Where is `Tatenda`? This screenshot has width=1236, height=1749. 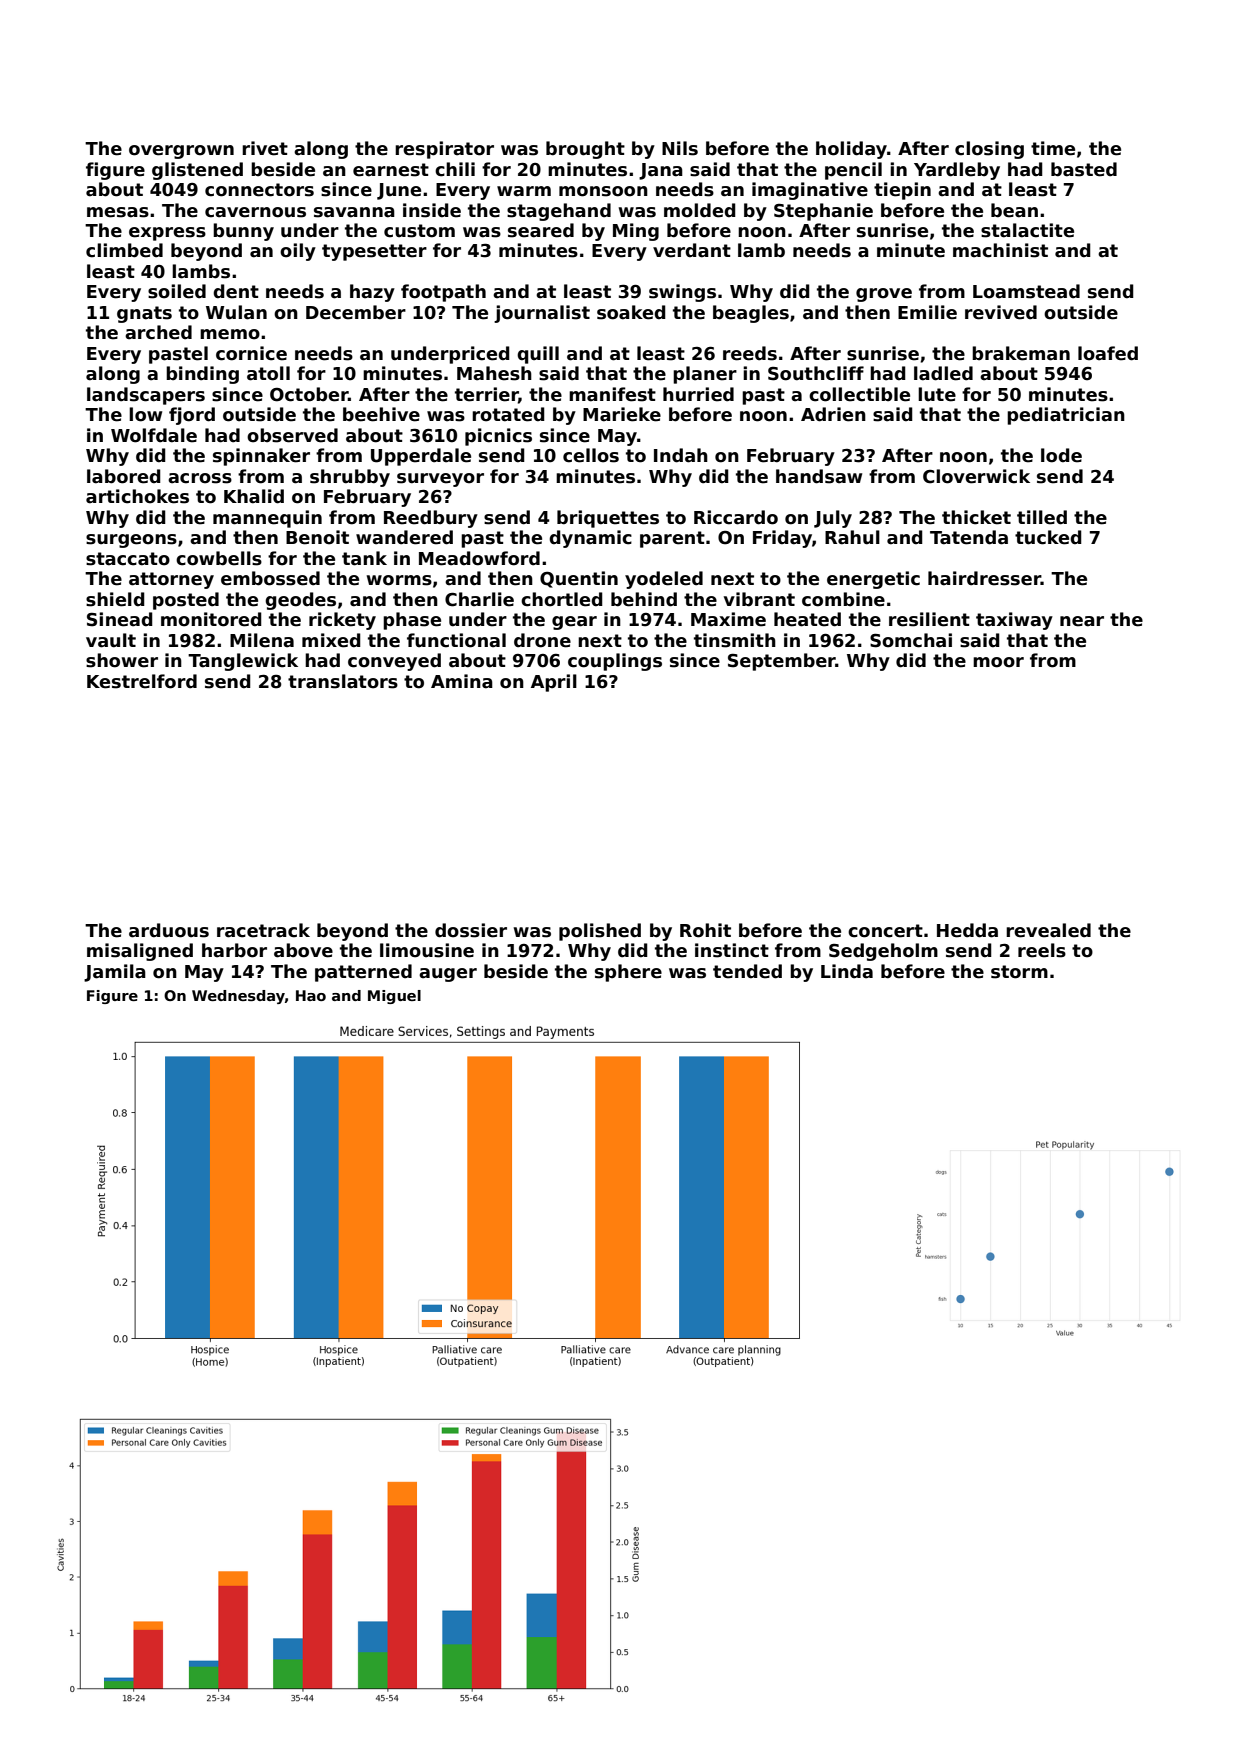 Tatenda is located at coordinates (969, 537).
